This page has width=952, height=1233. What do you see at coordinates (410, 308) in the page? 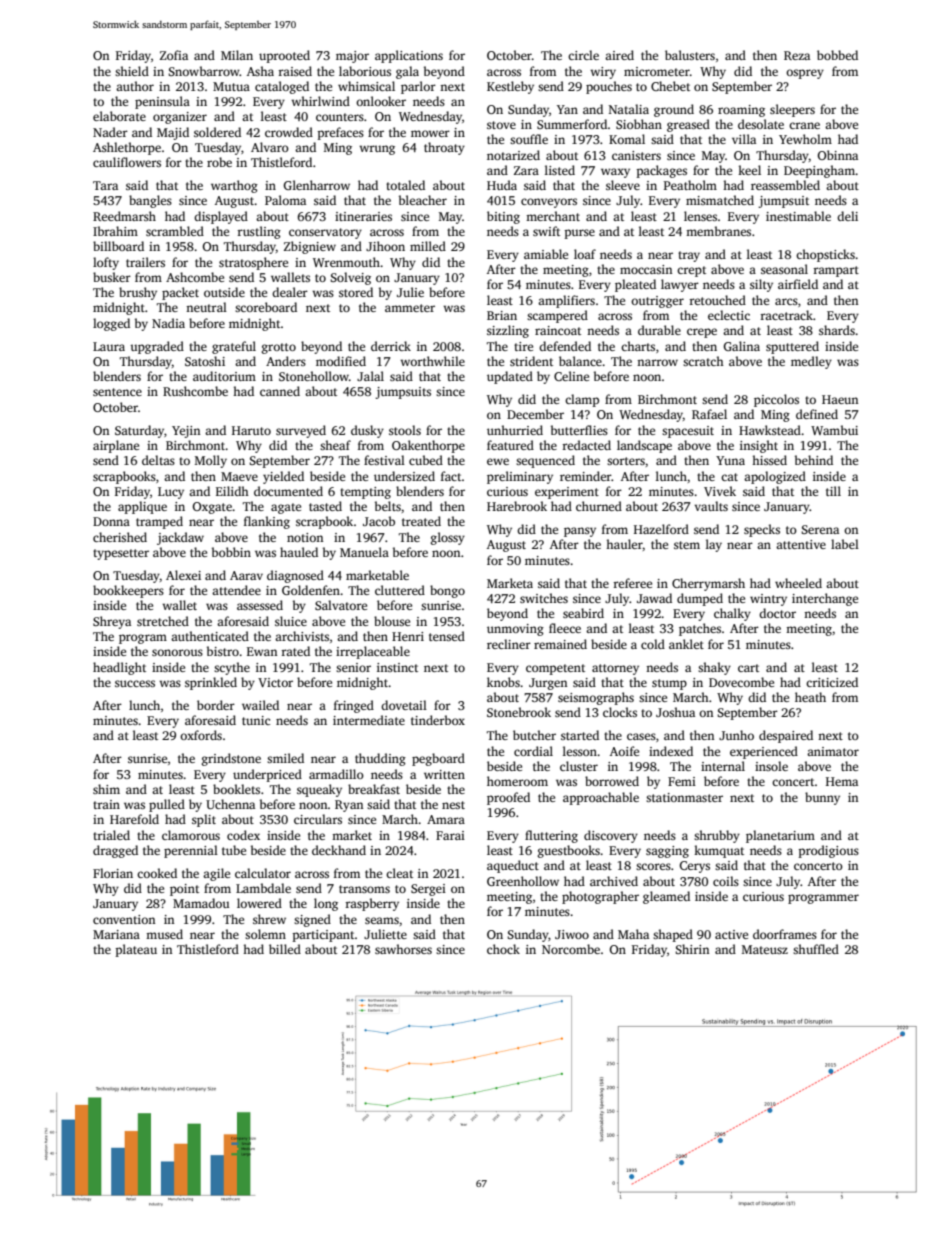
I see `ammeter` at bounding box center [410, 308].
